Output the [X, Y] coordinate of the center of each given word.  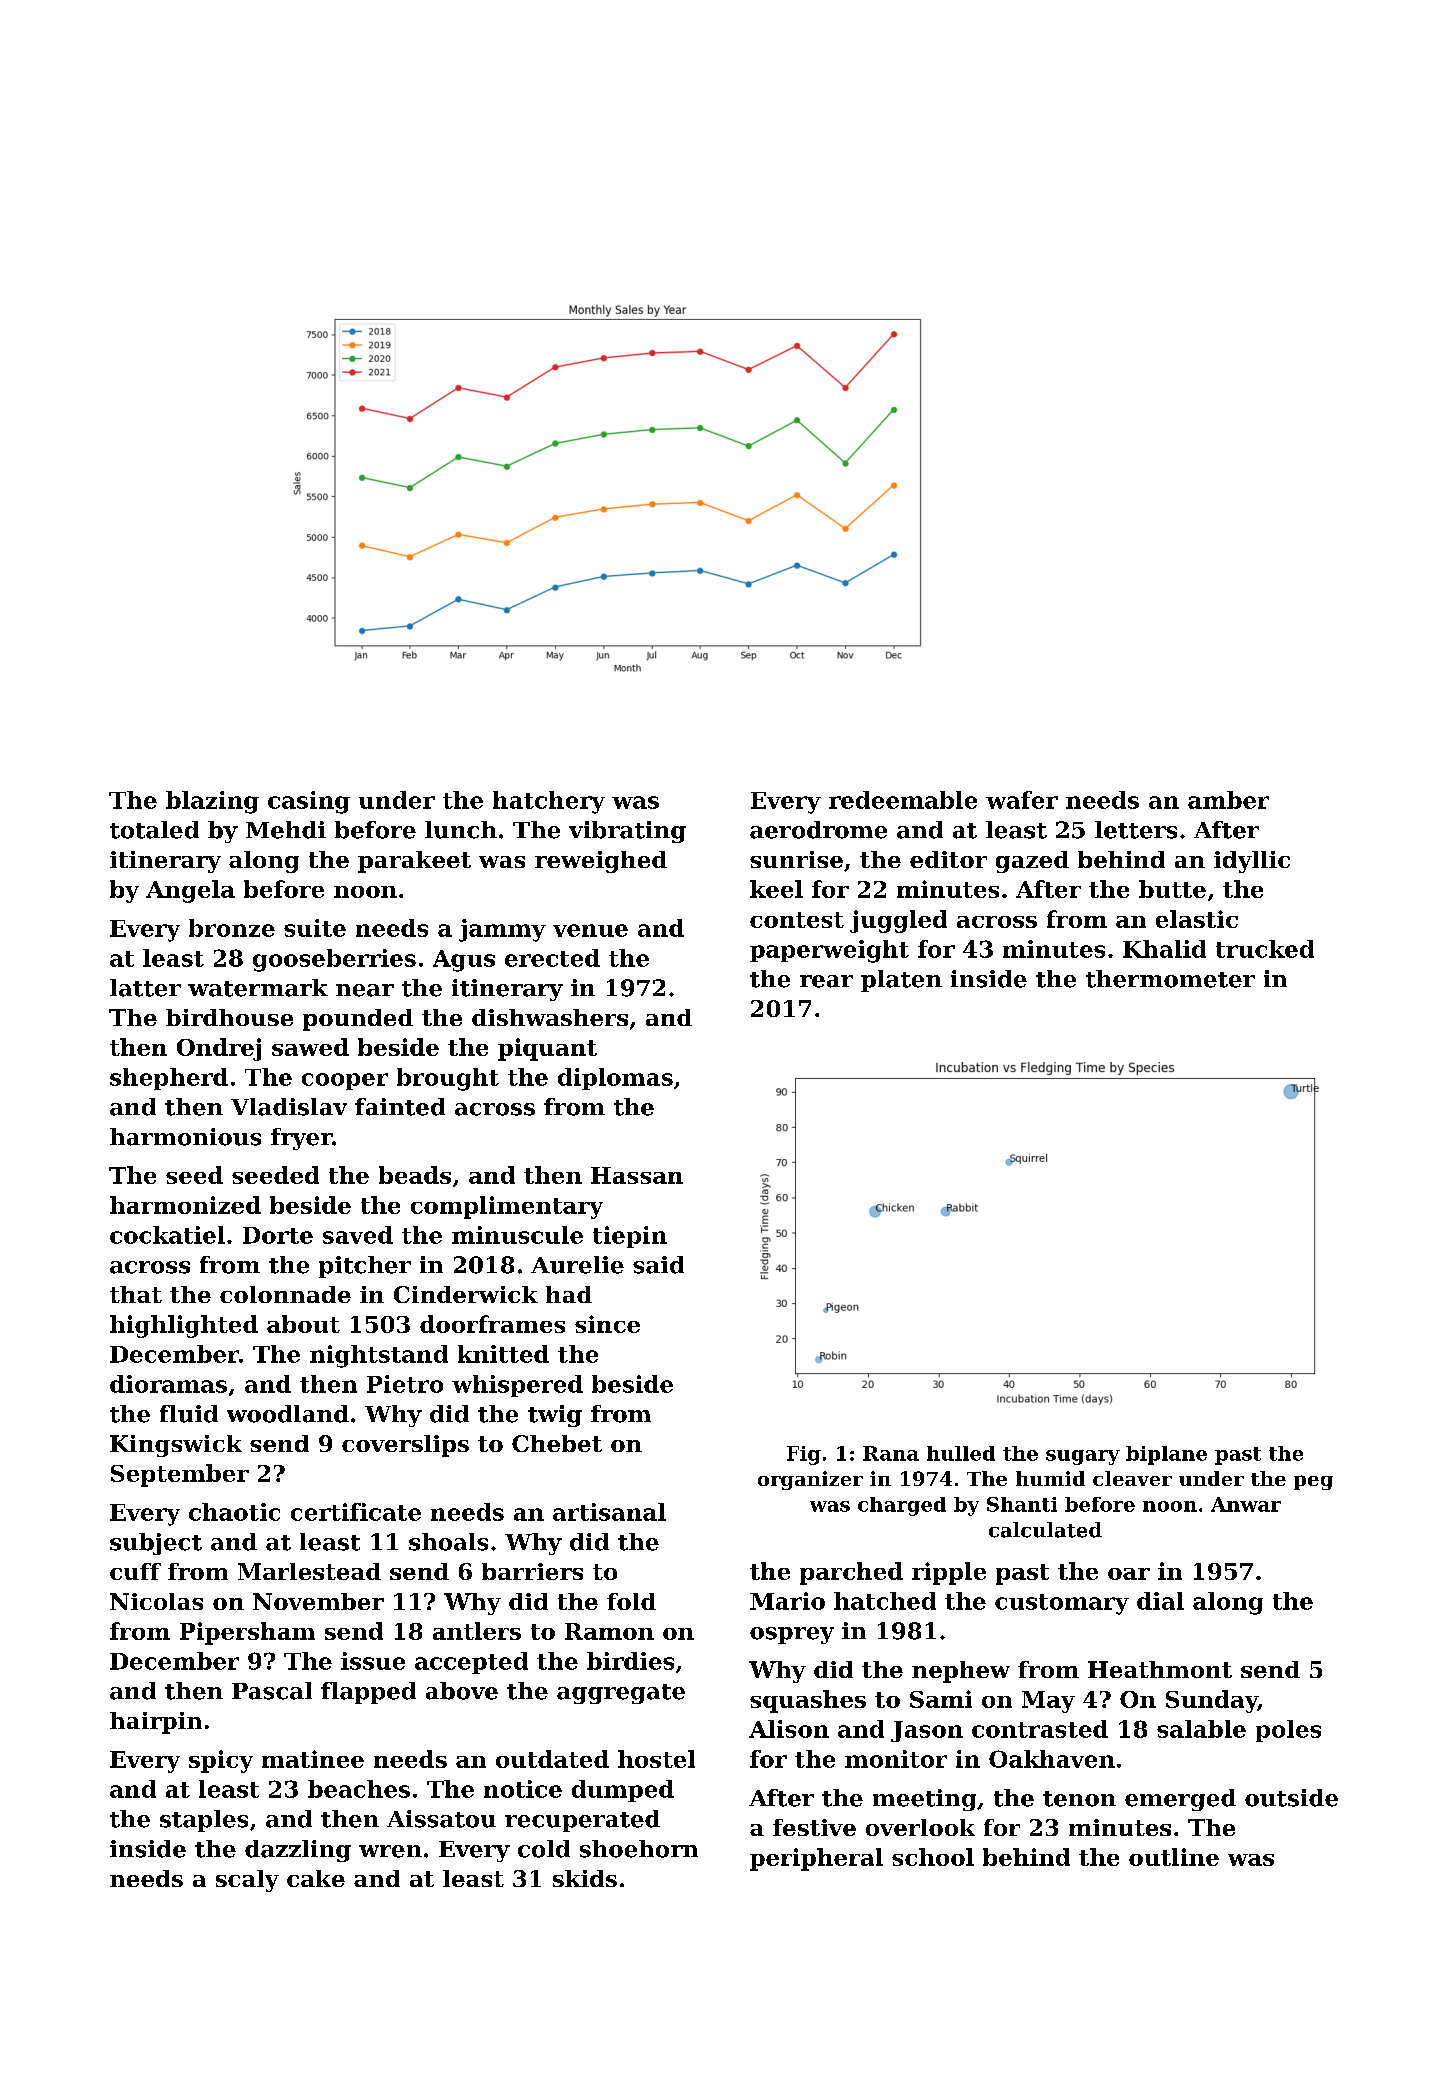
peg [1313, 1482]
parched [851, 1573]
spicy [221, 1761]
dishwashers [550, 1017]
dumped [623, 1791]
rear [826, 981]
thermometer [1170, 979]
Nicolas [156, 1601]
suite [315, 928]
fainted [400, 1107]
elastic [1197, 919]
